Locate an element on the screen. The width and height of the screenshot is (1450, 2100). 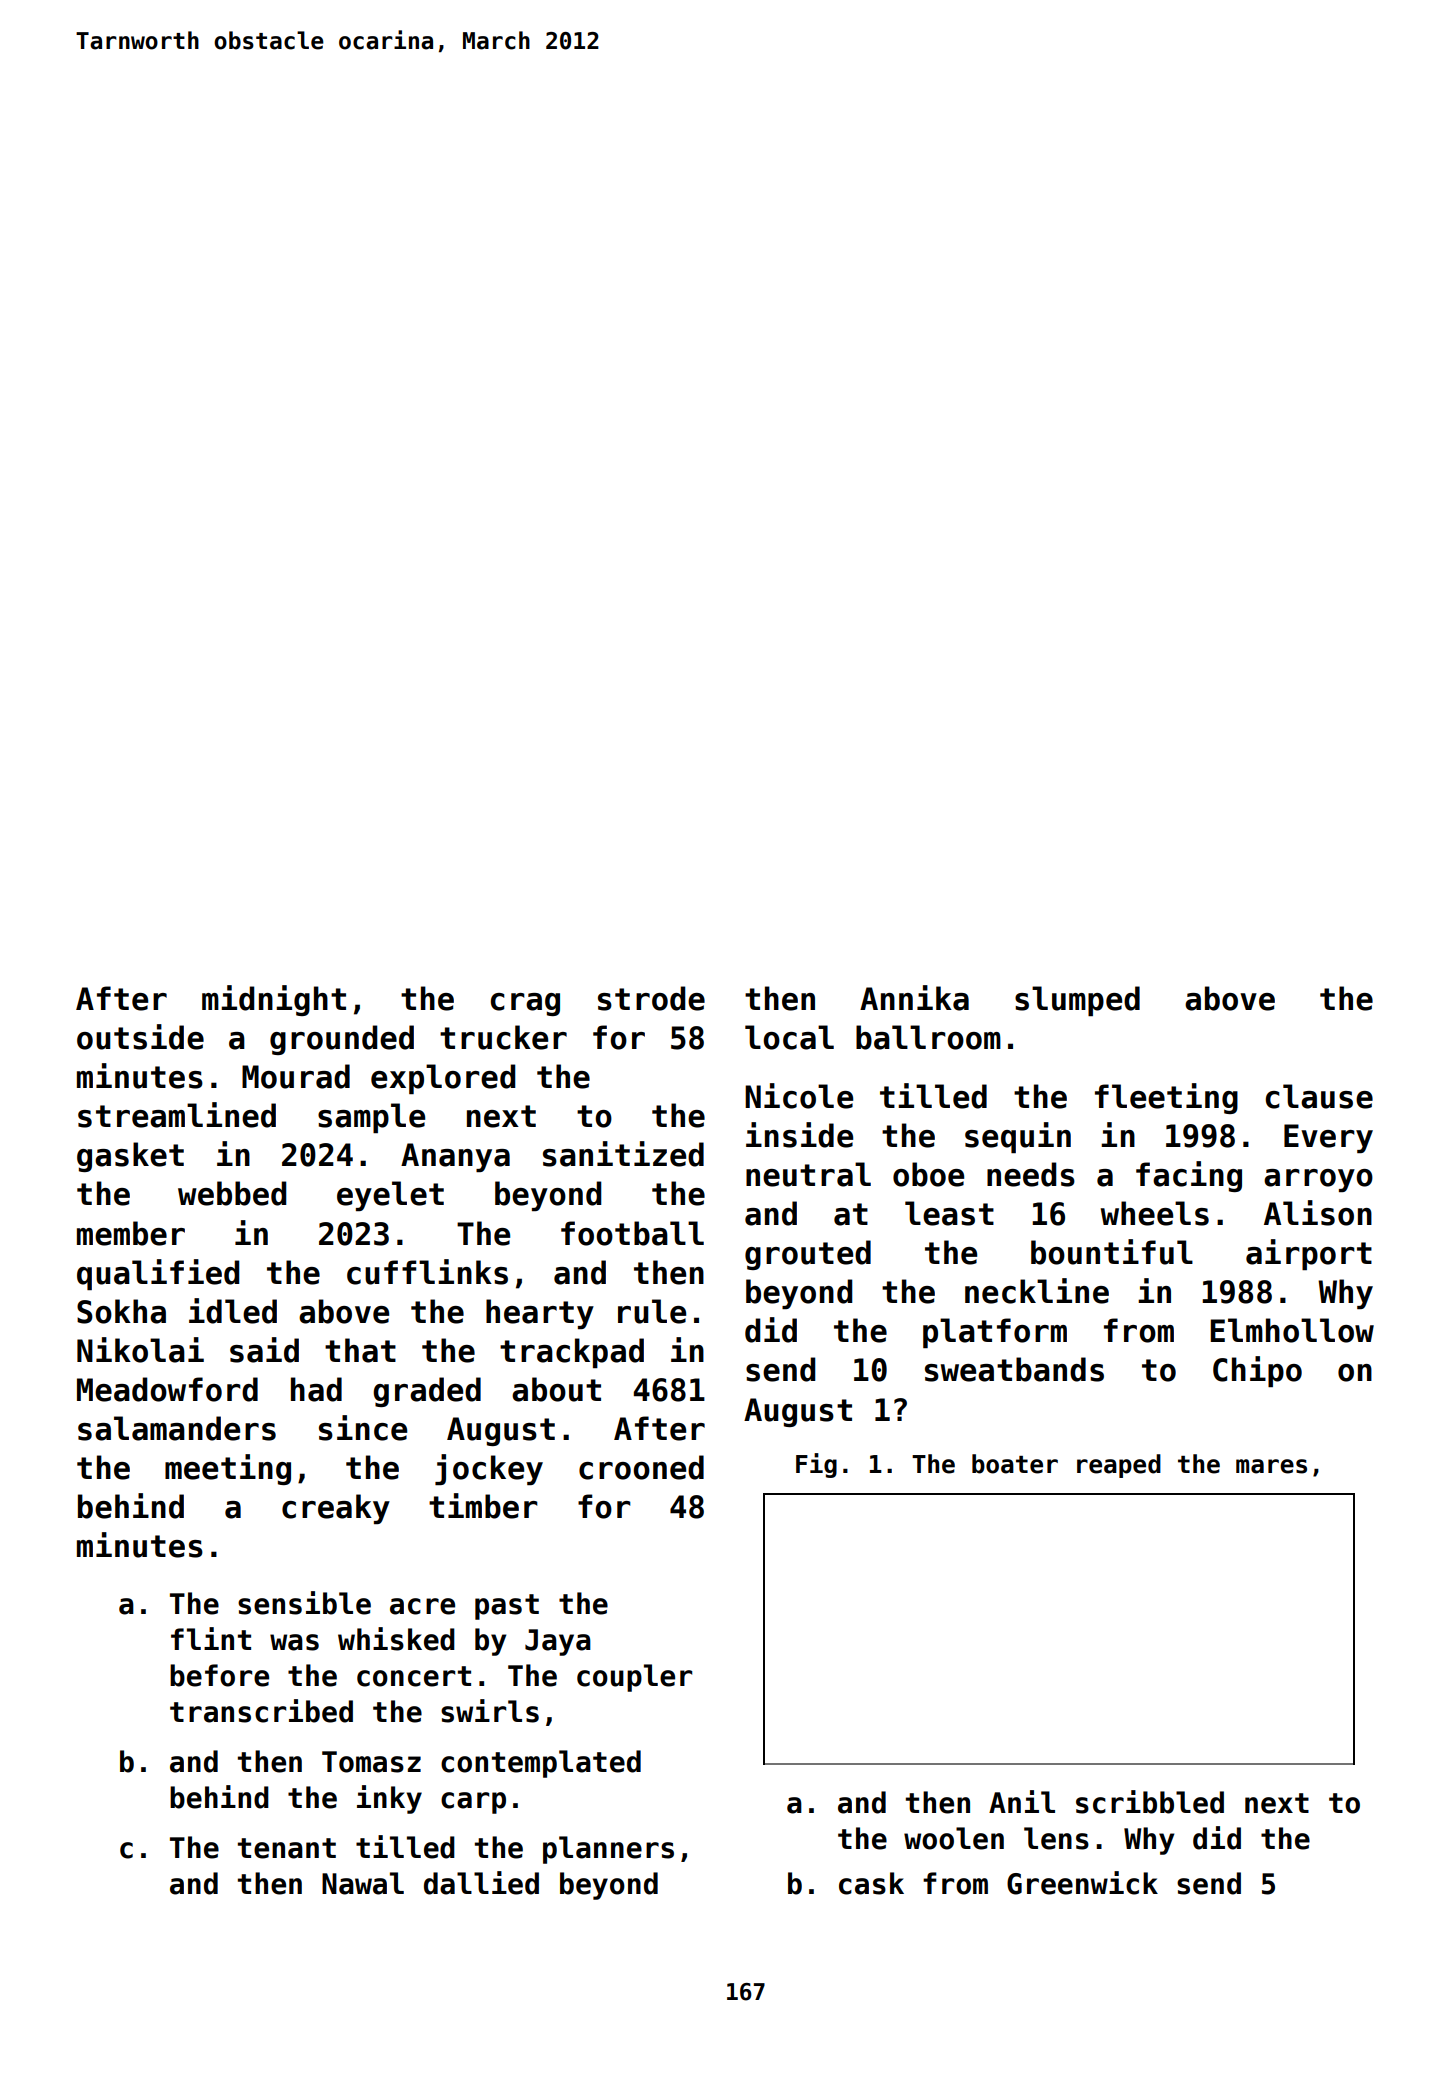
strode is located at coordinates (651, 998).
